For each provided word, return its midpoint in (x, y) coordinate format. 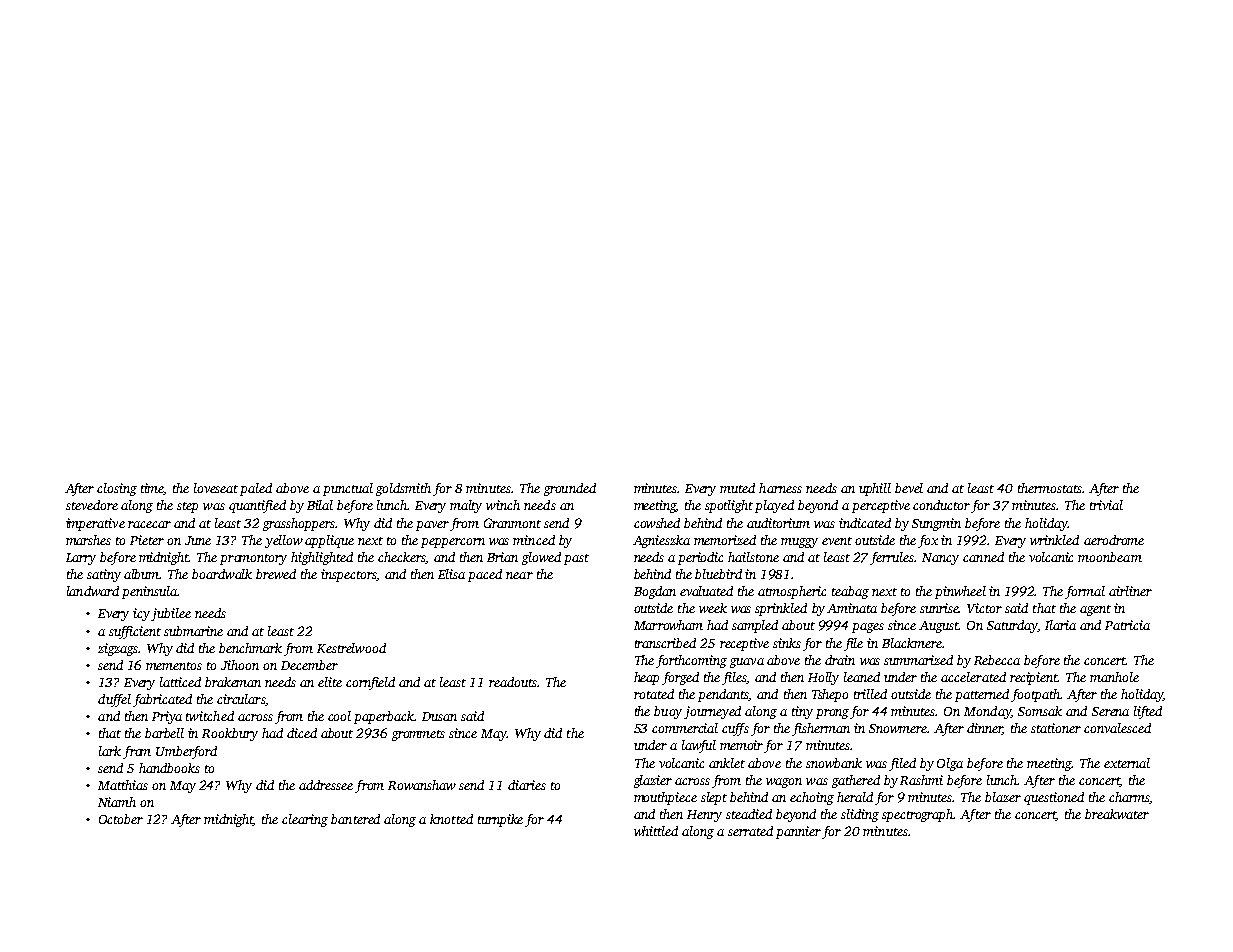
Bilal (320, 505)
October (121, 819)
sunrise (939, 608)
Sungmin (936, 524)
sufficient (135, 632)
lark (110, 751)
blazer (1003, 797)
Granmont (512, 523)
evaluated (706, 591)
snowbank (834, 763)
